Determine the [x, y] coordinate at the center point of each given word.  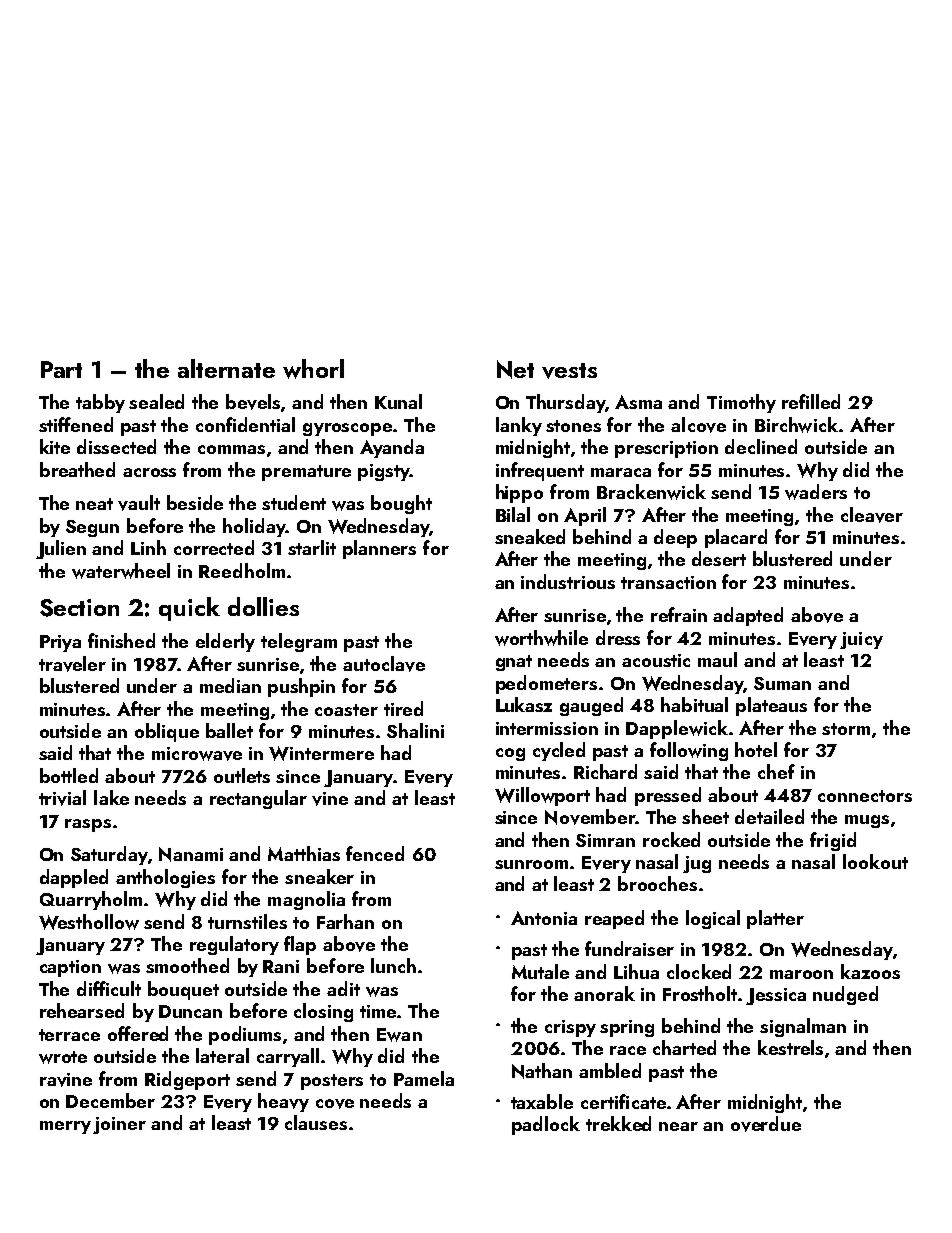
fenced [375, 853]
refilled [811, 401]
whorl [313, 369]
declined [761, 446]
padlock [546, 1125]
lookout [875, 861]
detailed [769, 816]
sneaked [530, 536]
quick [189, 609]
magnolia [306, 900]
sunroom [531, 864]
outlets [242, 775]
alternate [226, 368]
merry [65, 1127]
